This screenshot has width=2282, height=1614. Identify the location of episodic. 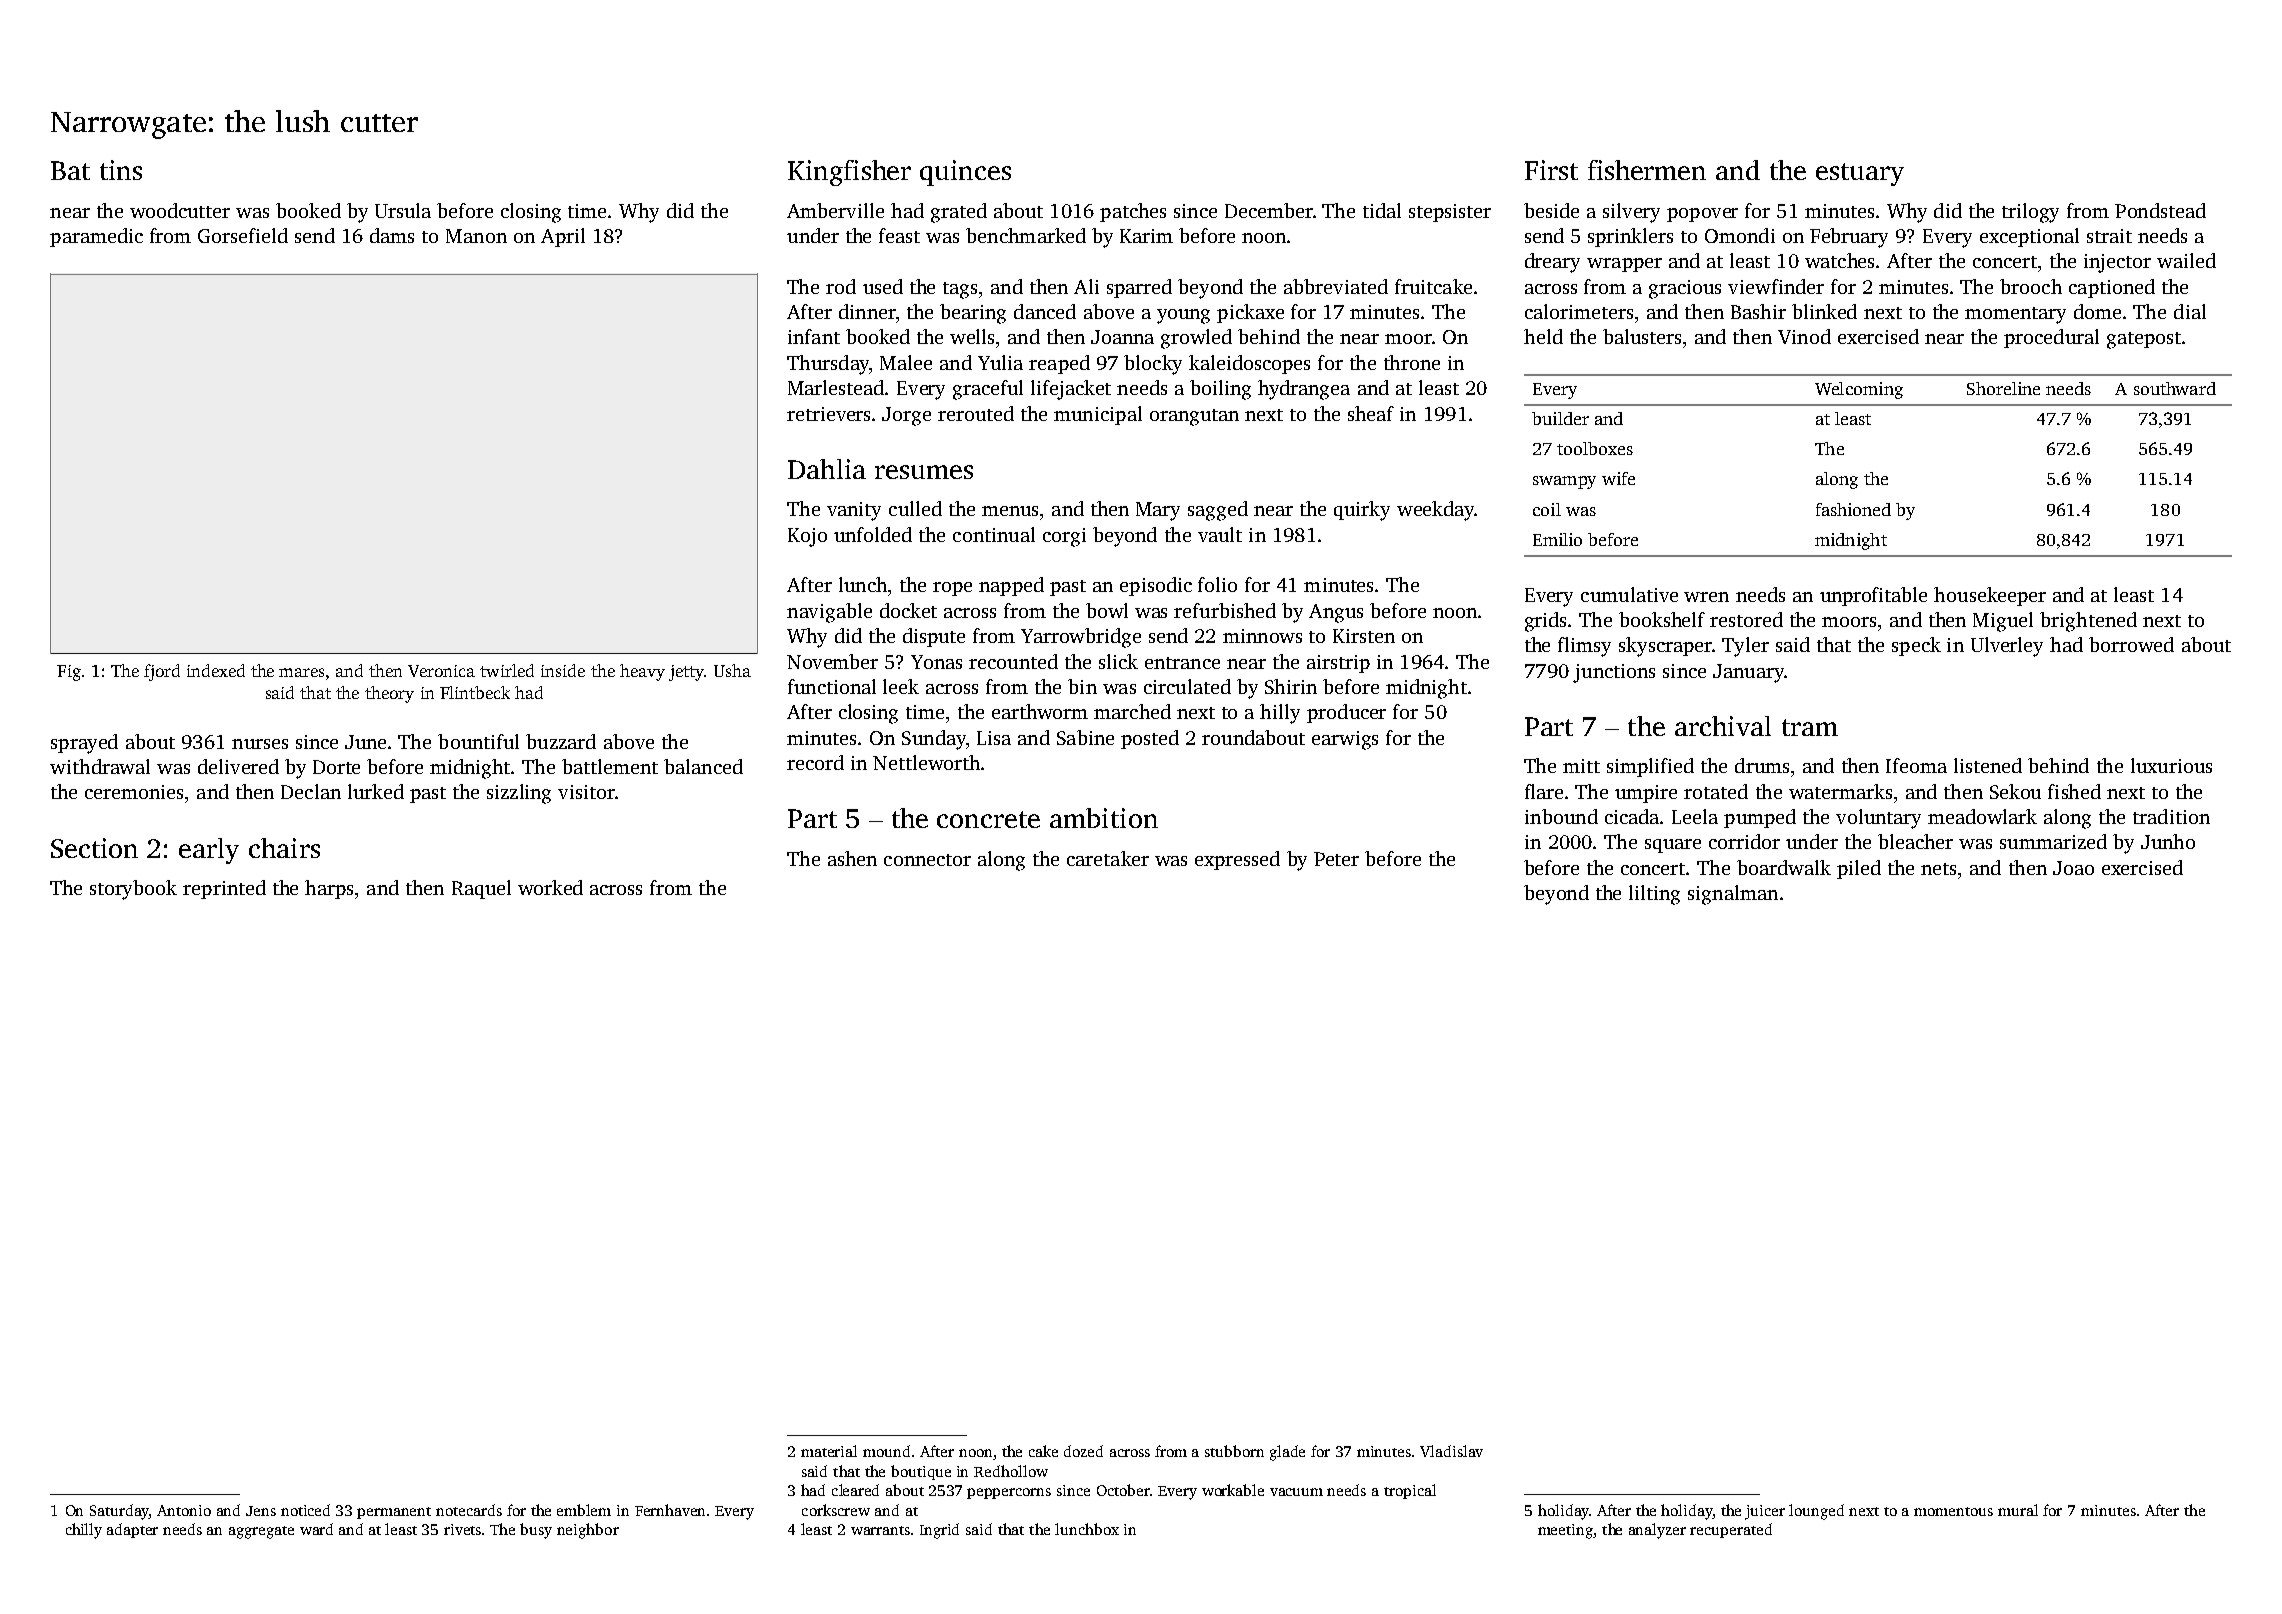
(1156, 586).
